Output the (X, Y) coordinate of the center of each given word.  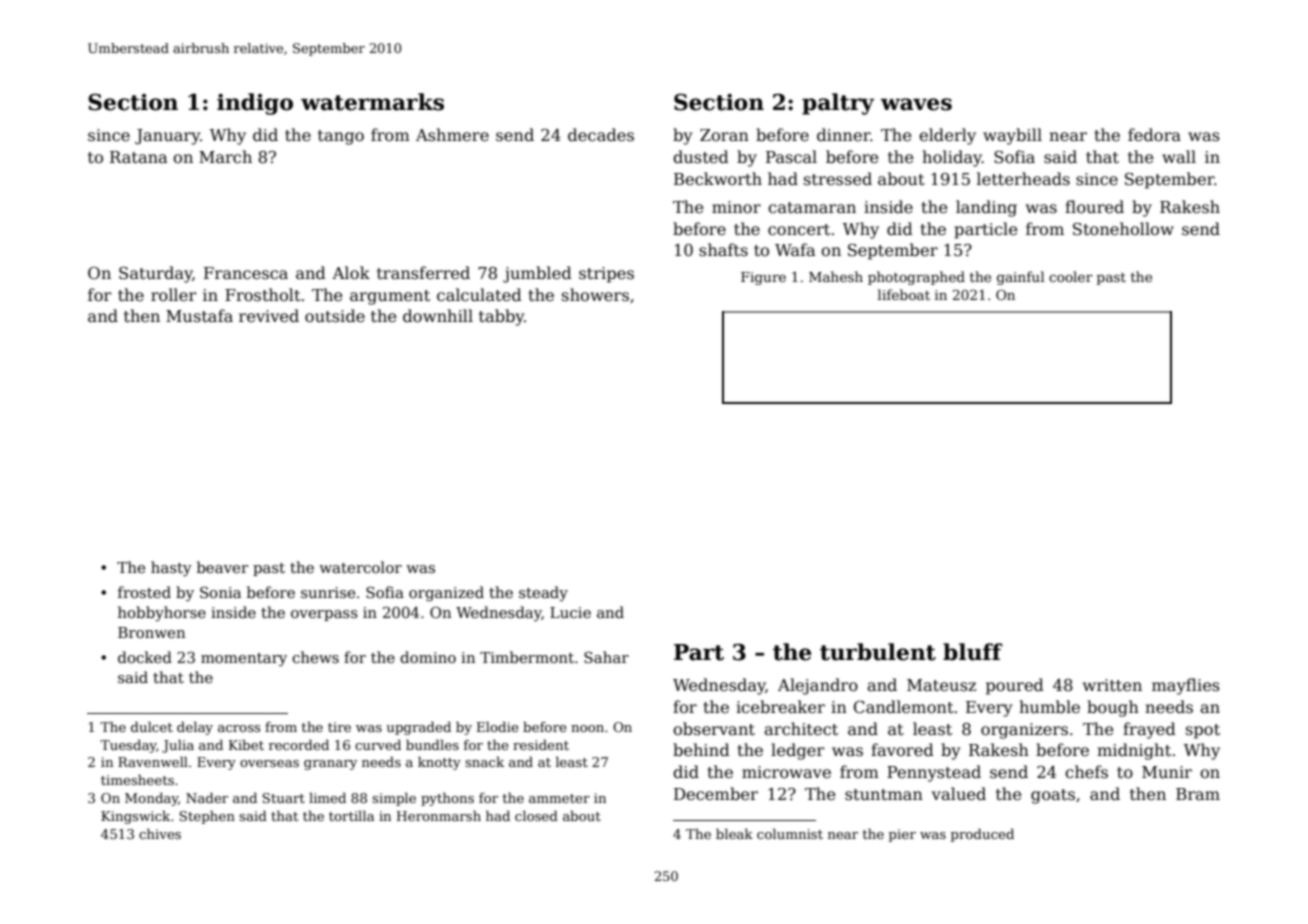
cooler (1071, 276)
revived (269, 316)
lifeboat (904, 294)
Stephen (207, 817)
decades (601, 135)
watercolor (360, 567)
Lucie (570, 612)
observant (714, 729)
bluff (973, 652)
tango (341, 137)
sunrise (328, 592)
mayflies (1186, 686)
